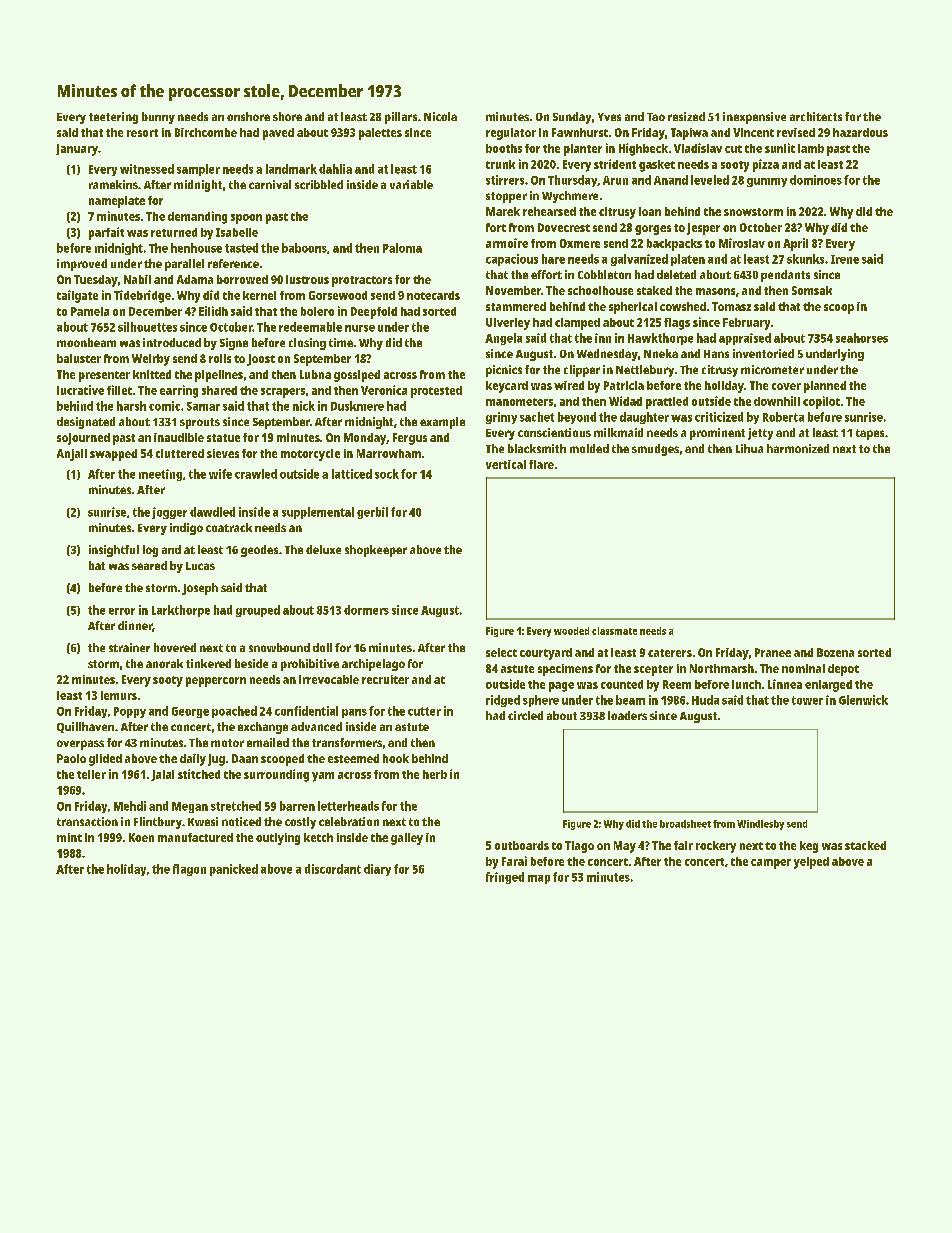 The height and width of the screenshot is (1233, 952). Describe the element at coordinates (212, 512) in the screenshot. I see `dawdled` at that location.
